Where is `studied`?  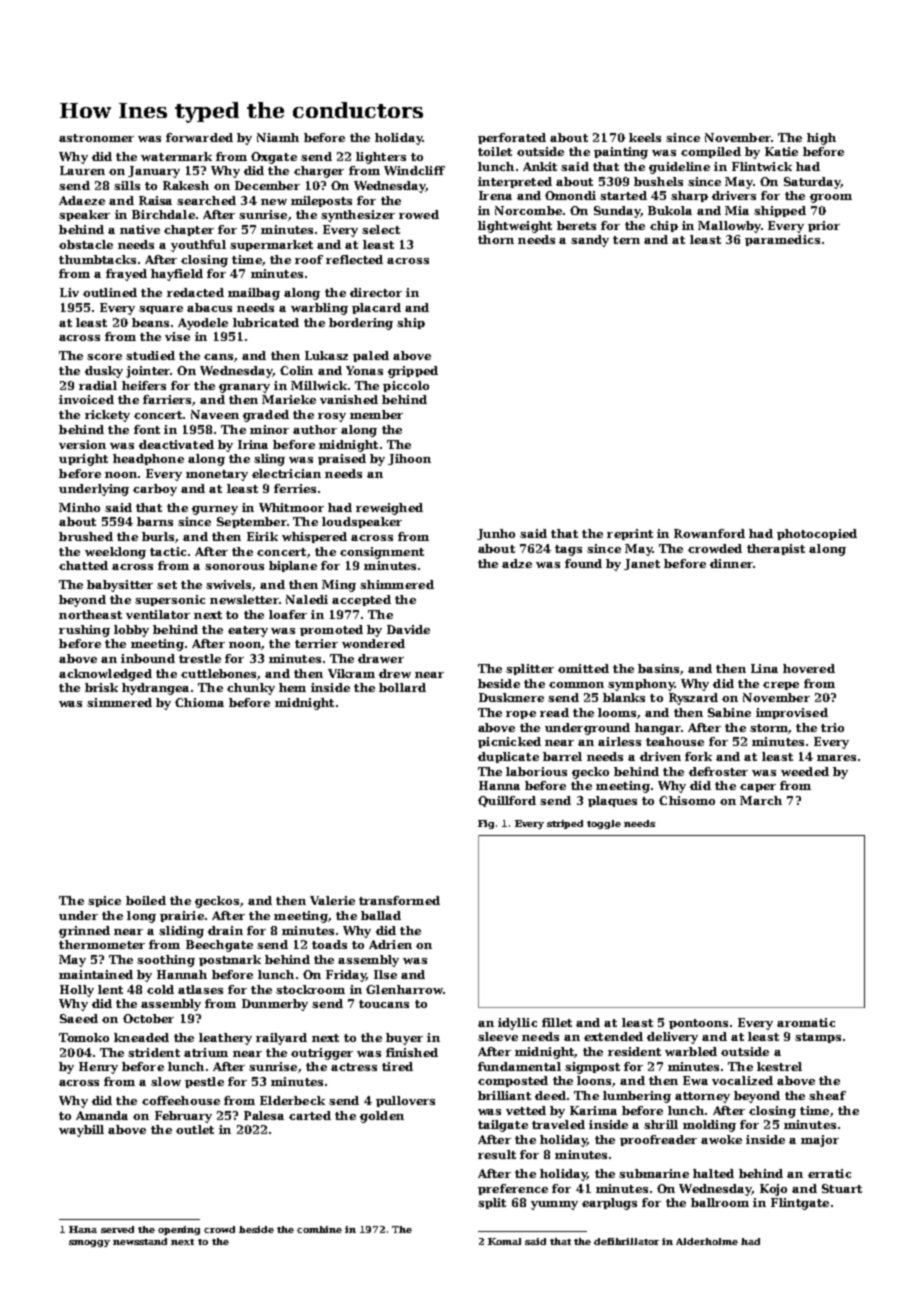 studied is located at coordinates (150, 355).
